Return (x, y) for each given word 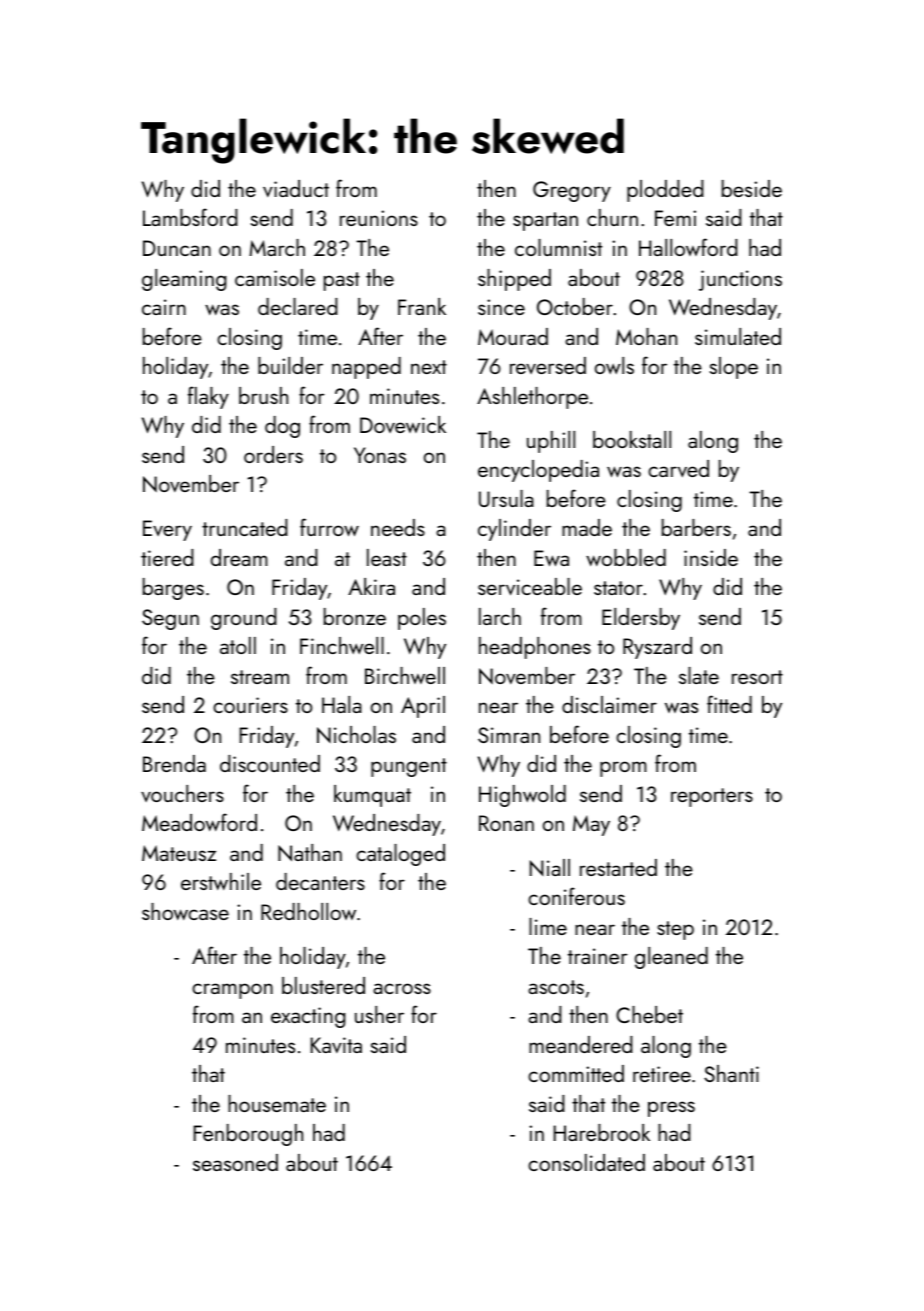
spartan (545, 221)
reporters (712, 797)
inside (711, 557)
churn (612, 217)
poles (422, 619)
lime (548, 926)
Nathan (310, 852)
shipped (514, 280)
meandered (581, 1044)
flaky (208, 397)
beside (752, 188)
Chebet (649, 1014)
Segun (170, 619)
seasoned (235, 1162)
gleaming (184, 280)
